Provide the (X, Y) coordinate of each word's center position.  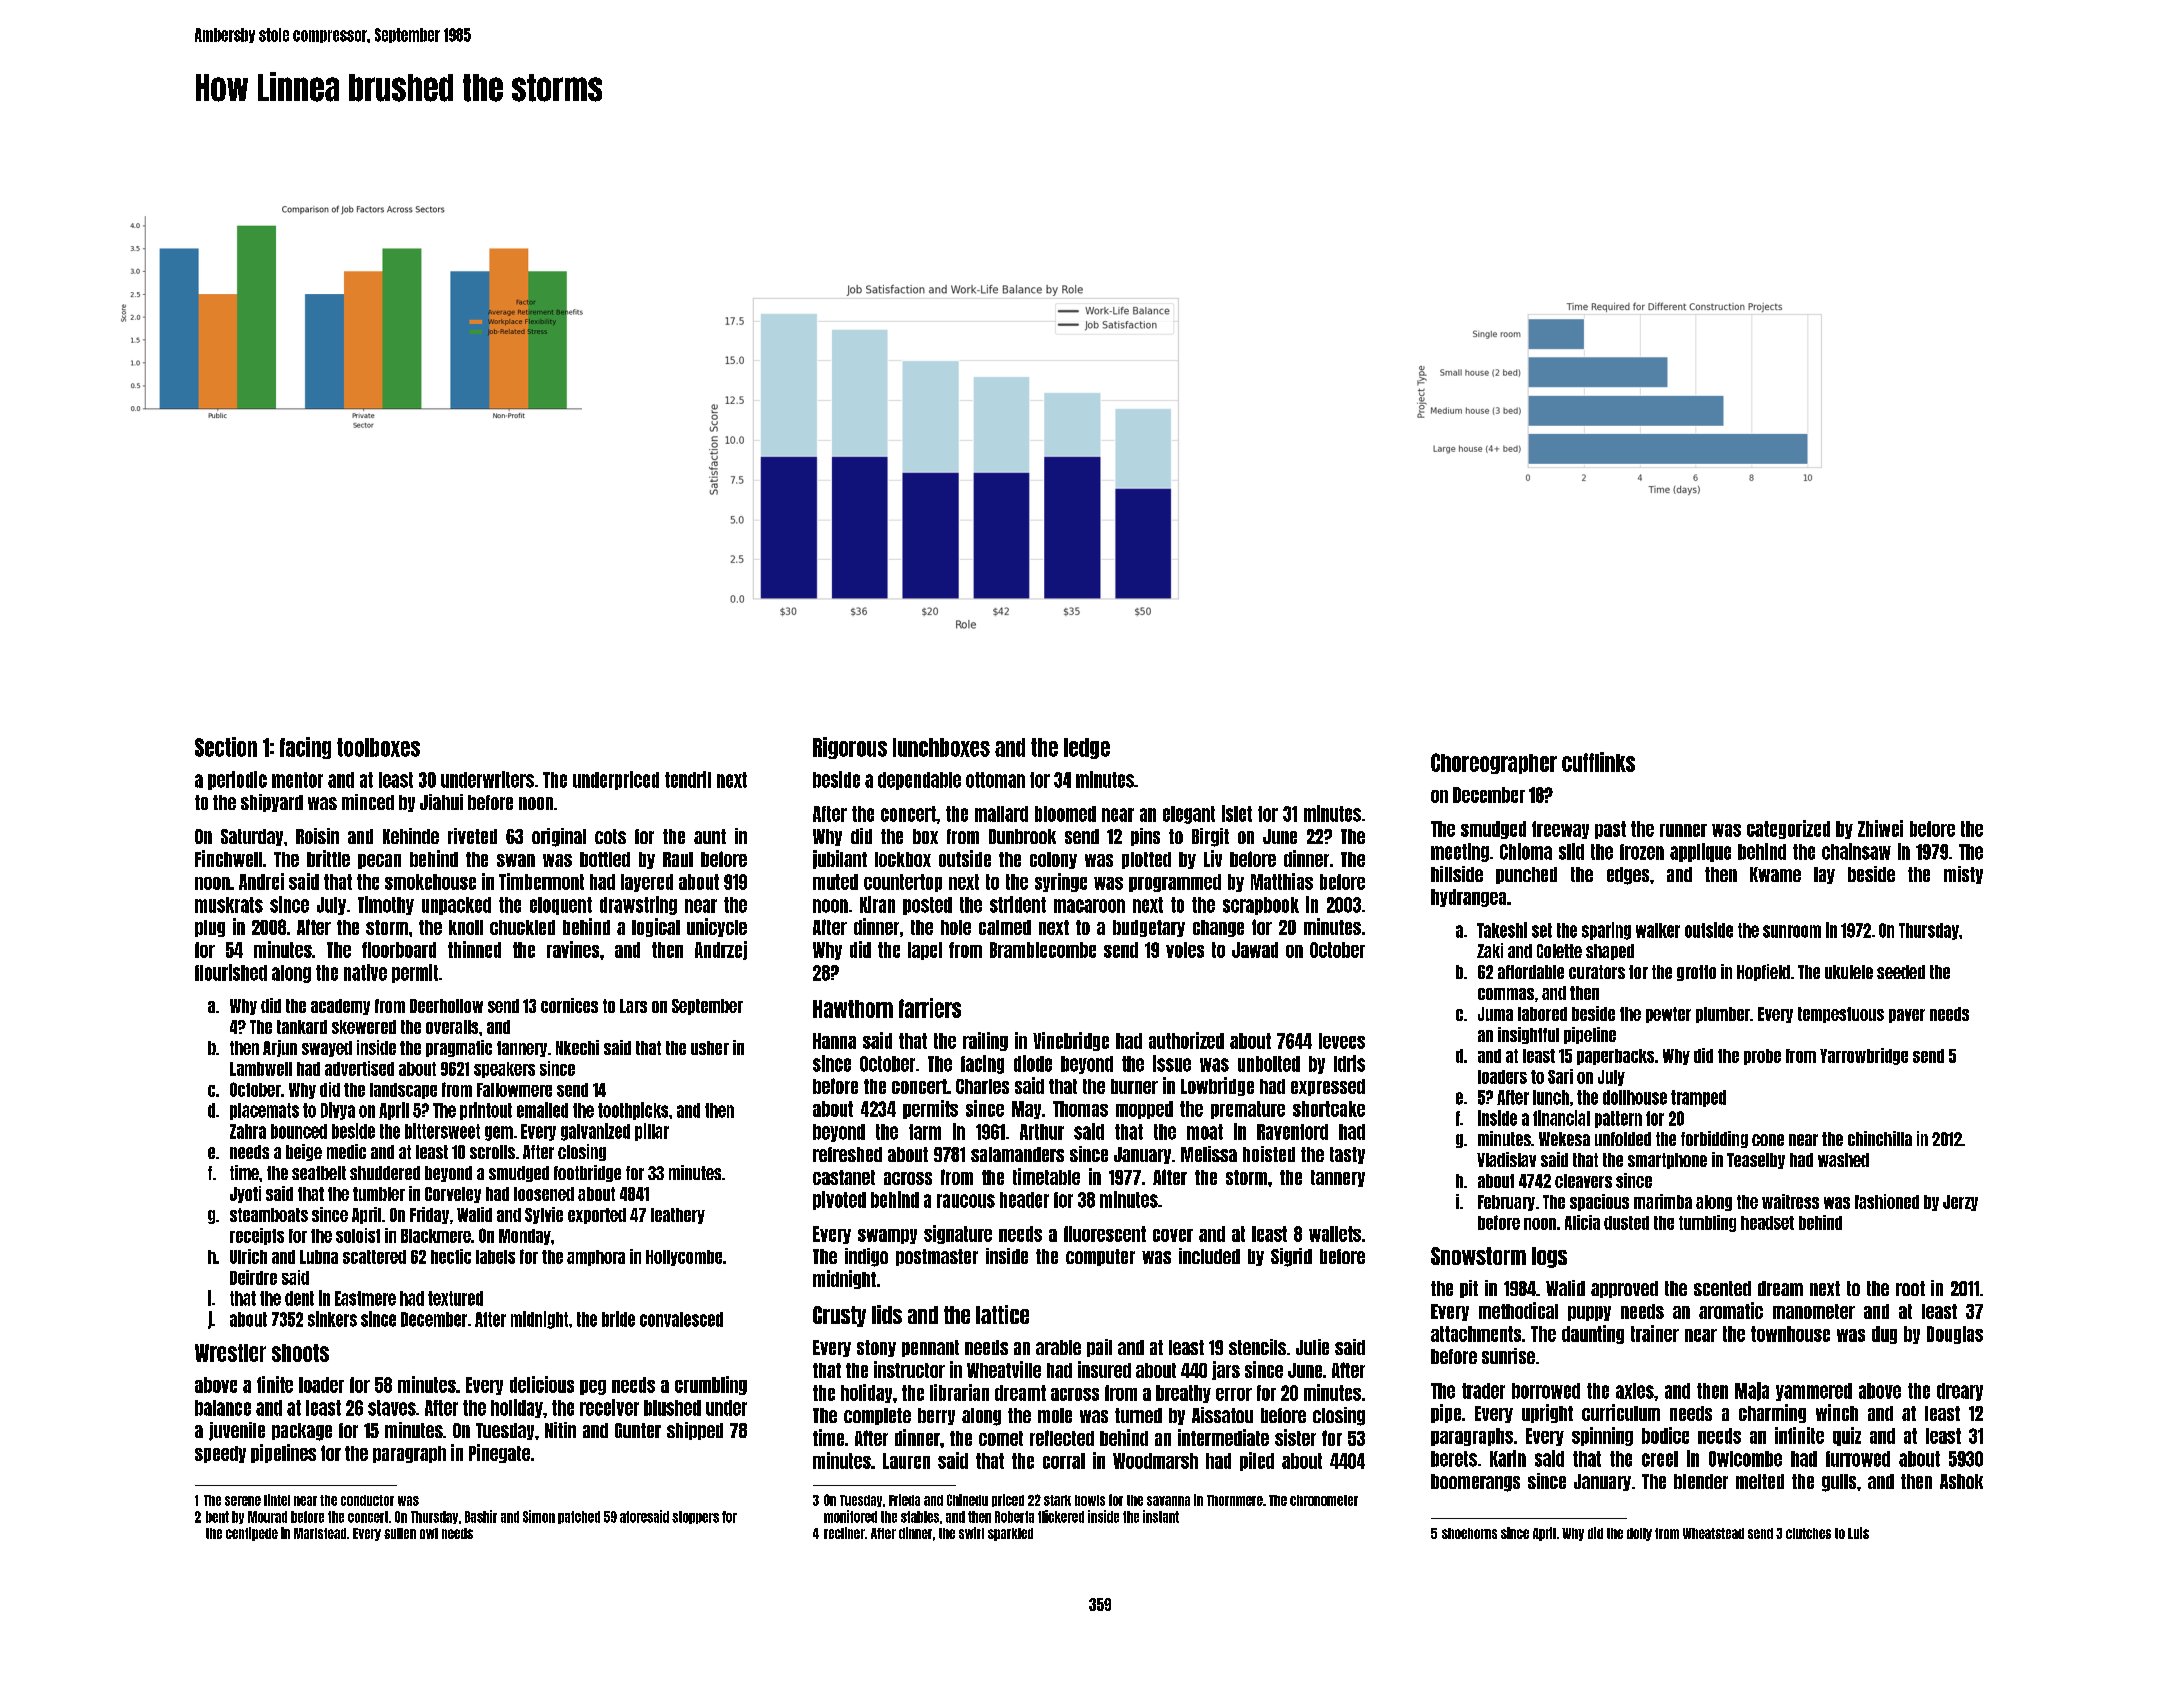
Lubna (319, 1257)
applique (1700, 852)
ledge (1087, 748)
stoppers (695, 1517)
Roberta (1014, 1517)
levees (1342, 1041)
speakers (504, 1070)
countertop (903, 883)
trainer (1655, 1333)
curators (1597, 972)
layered (647, 883)
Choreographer (1494, 763)
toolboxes (378, 747)
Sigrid (1291, 1257)
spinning (1602, 1436)
